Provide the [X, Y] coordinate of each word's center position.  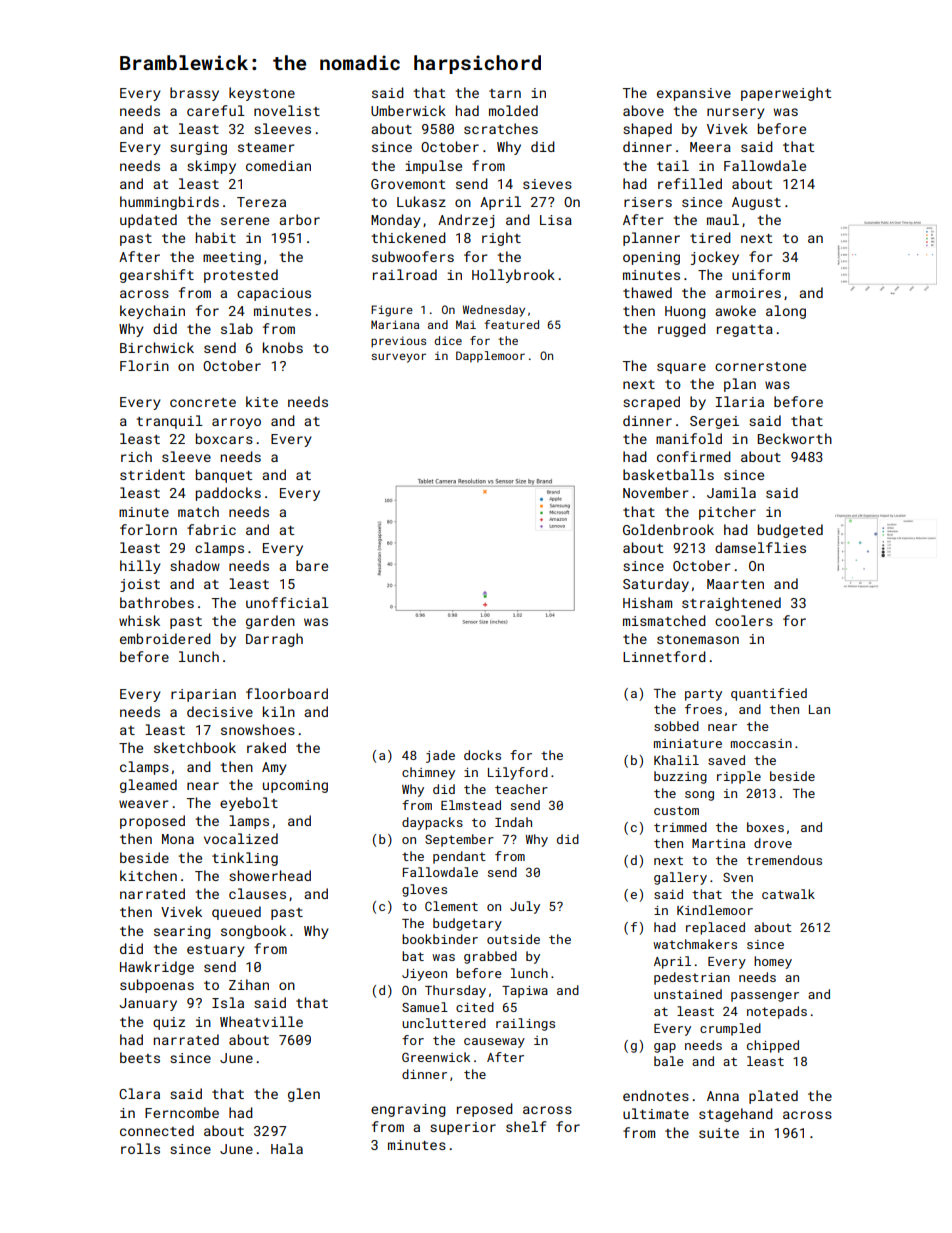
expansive [694, 94]
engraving [408, 1110]
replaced [715, 928]
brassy [194, 94]
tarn [505, 93]
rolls [140, 1148]
